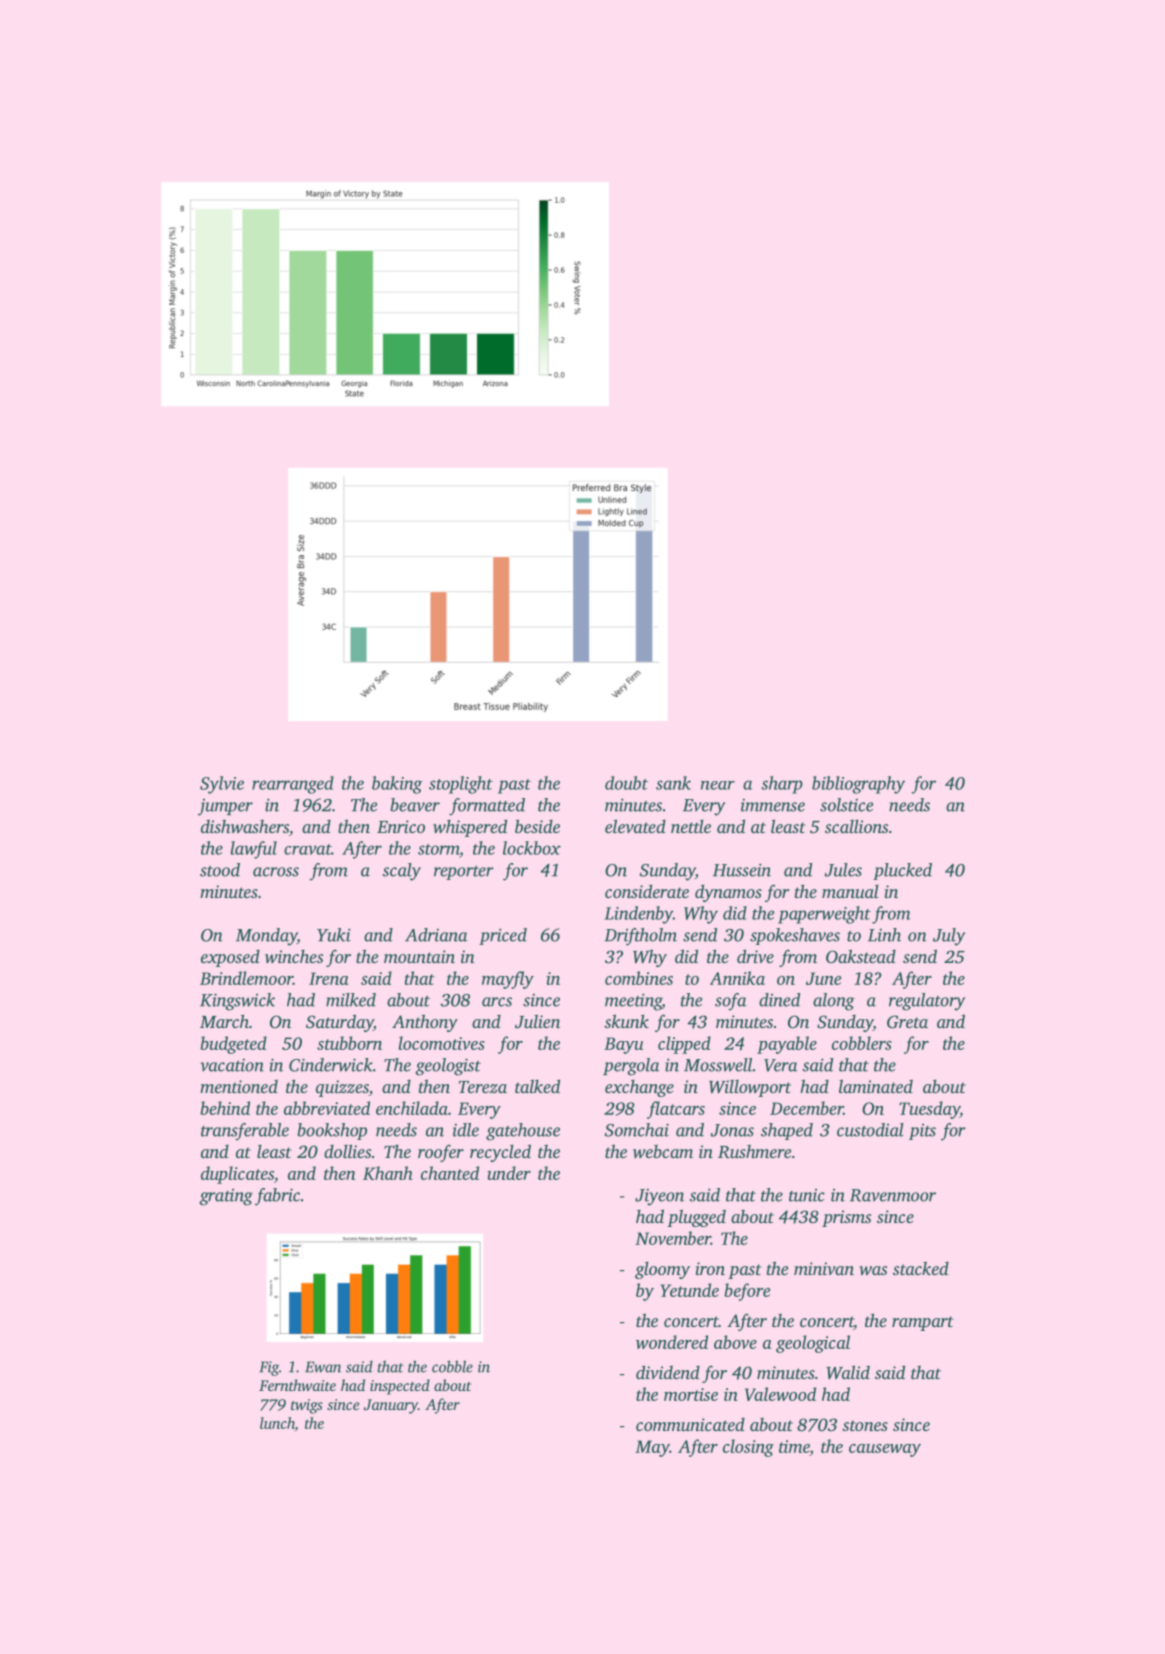  Describe the element at coordinates (500, 1153) in the document. I see `recycled` at that location.
